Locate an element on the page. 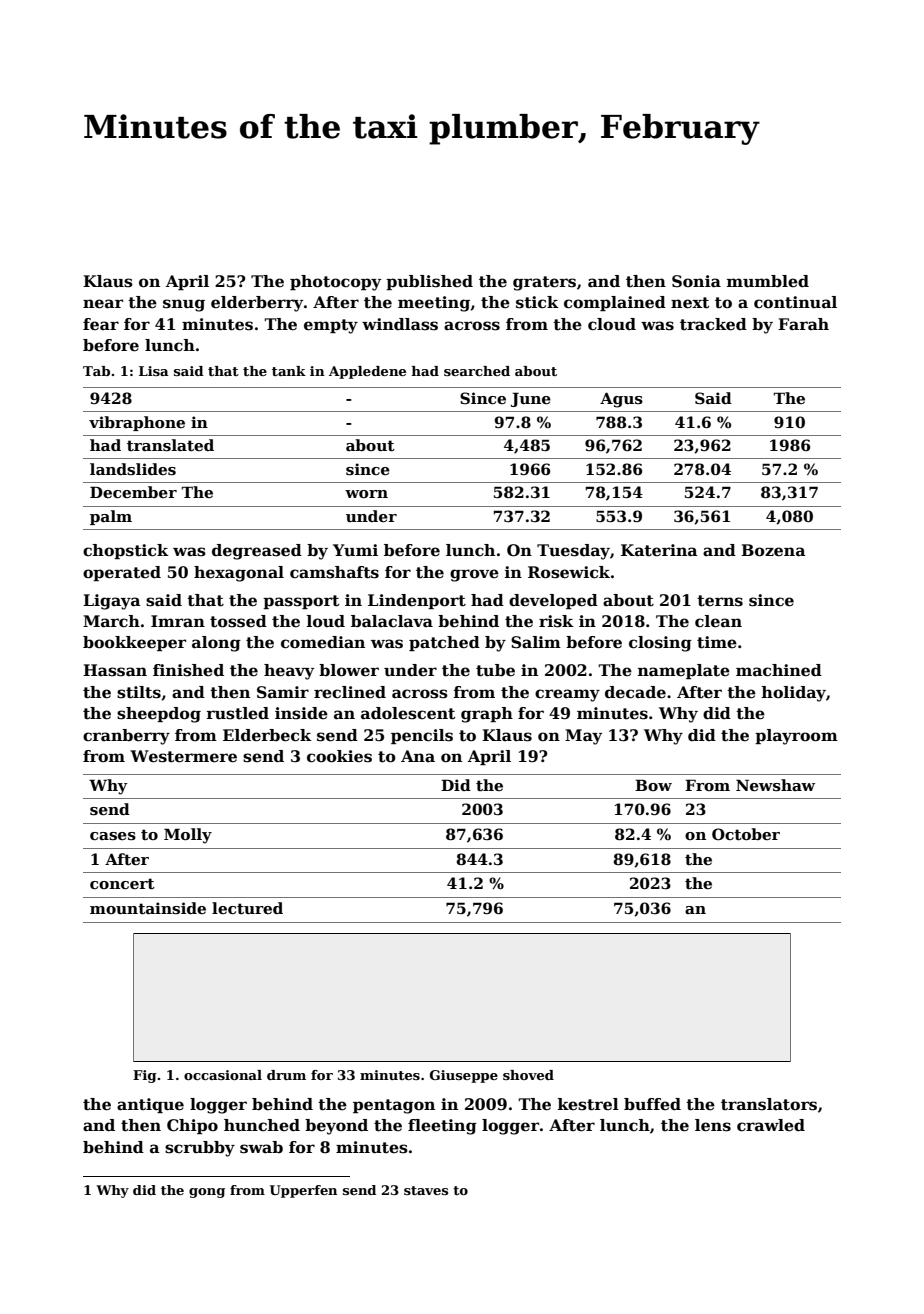  Molly is located at coordinates (188, 836).
